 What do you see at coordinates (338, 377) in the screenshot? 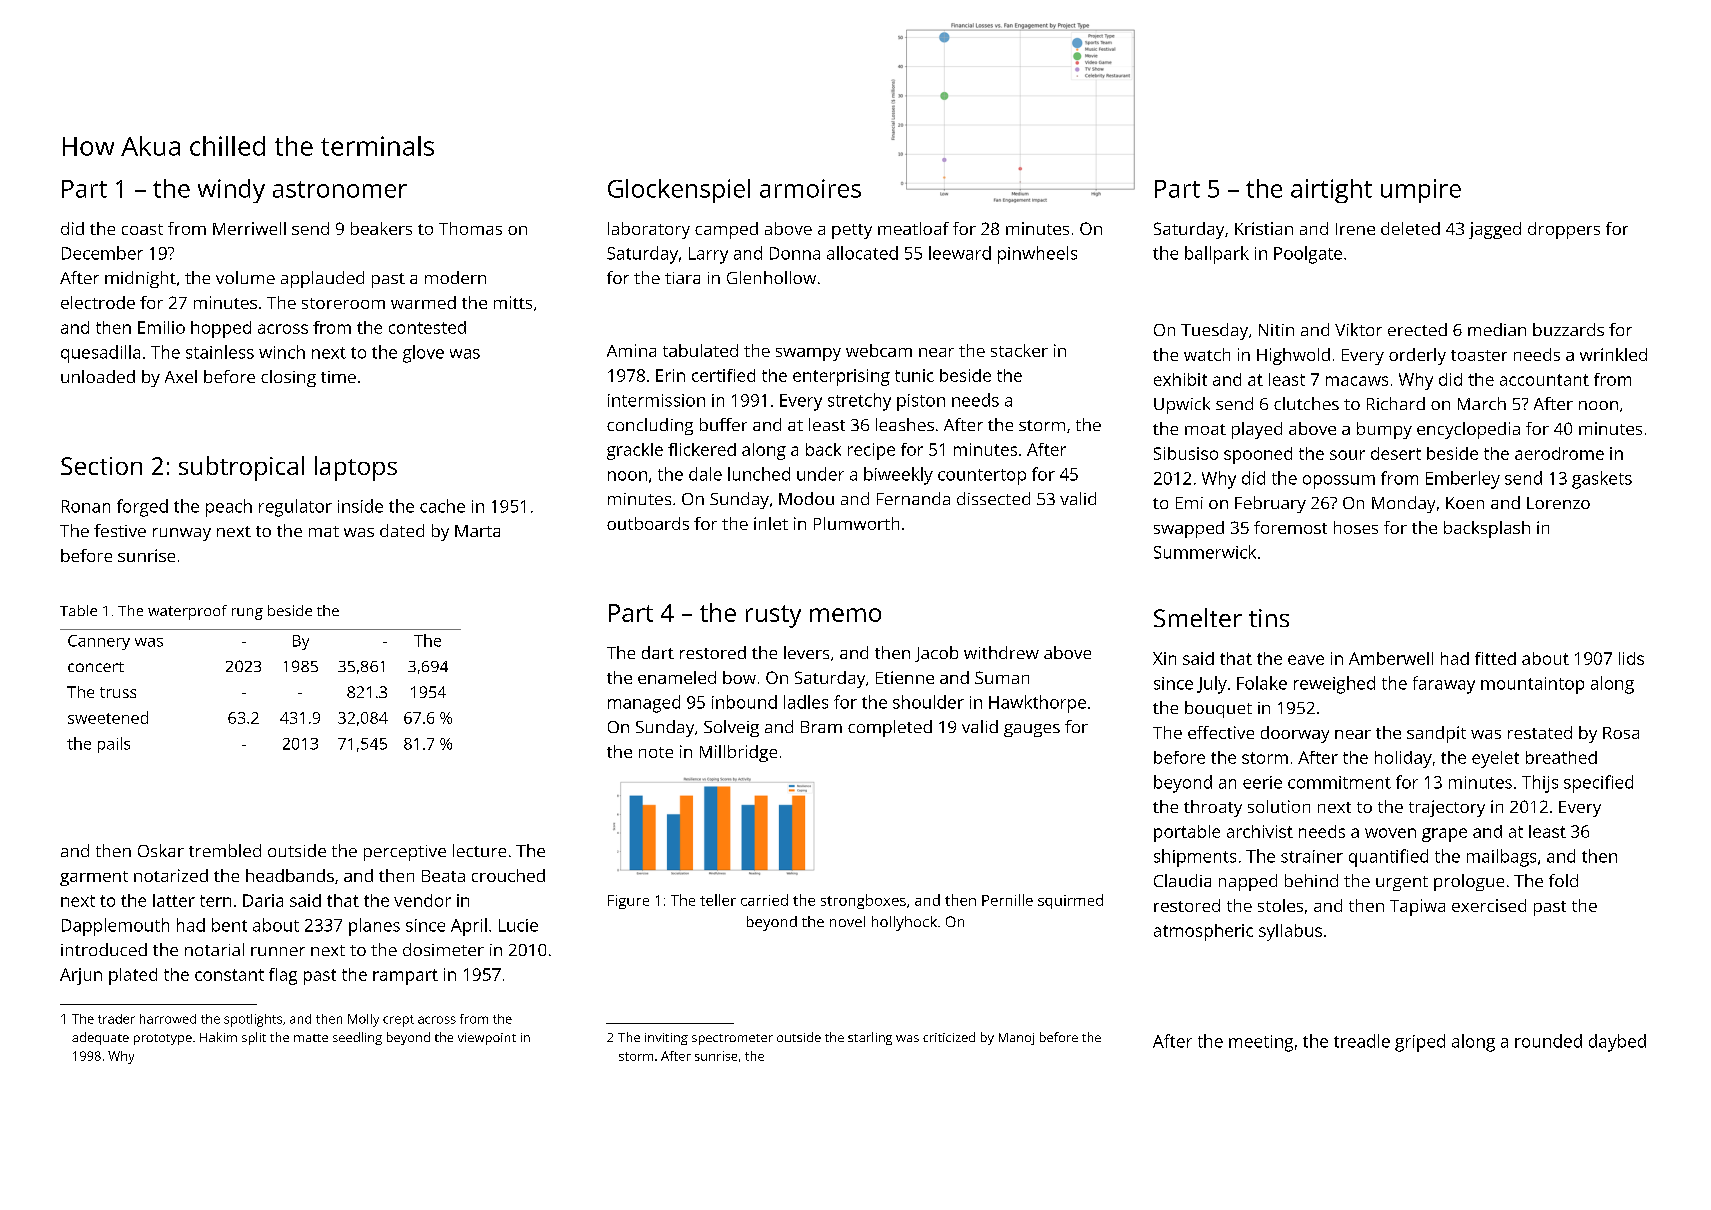
I see `time` at bounding box center [338, 377].
